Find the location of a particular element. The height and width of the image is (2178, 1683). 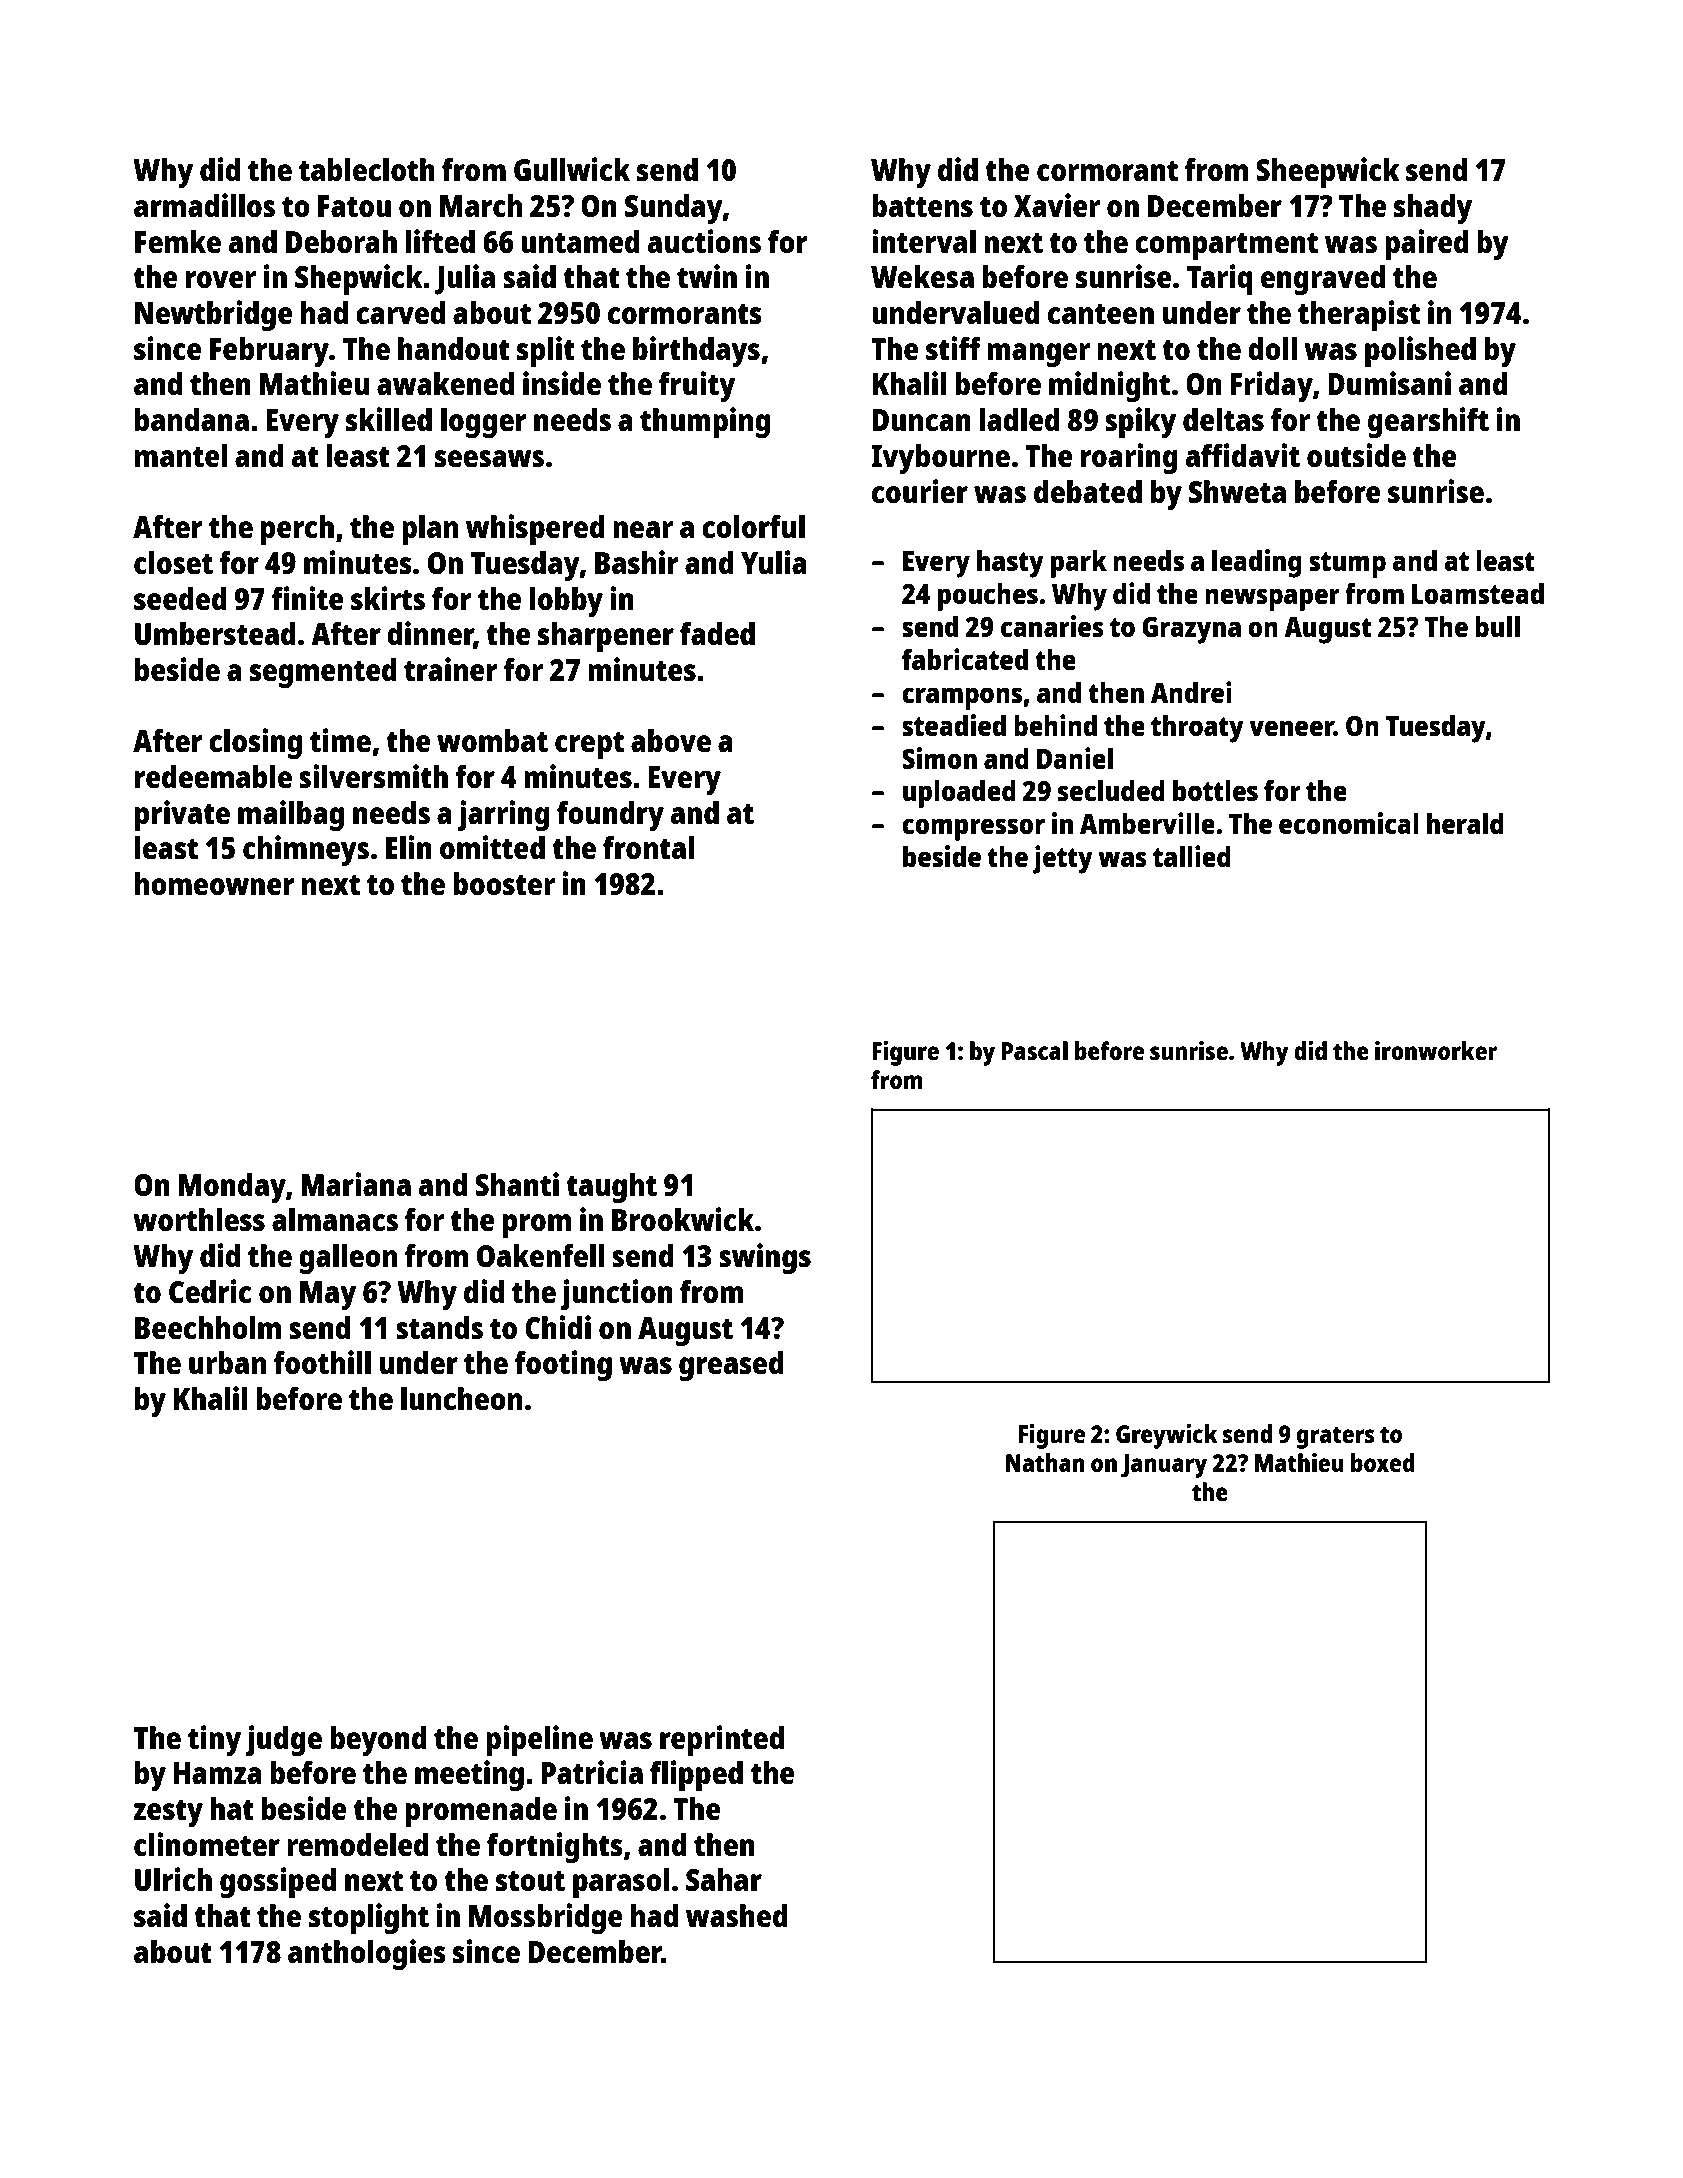

Monday is located at coordinates (232, 1188).
